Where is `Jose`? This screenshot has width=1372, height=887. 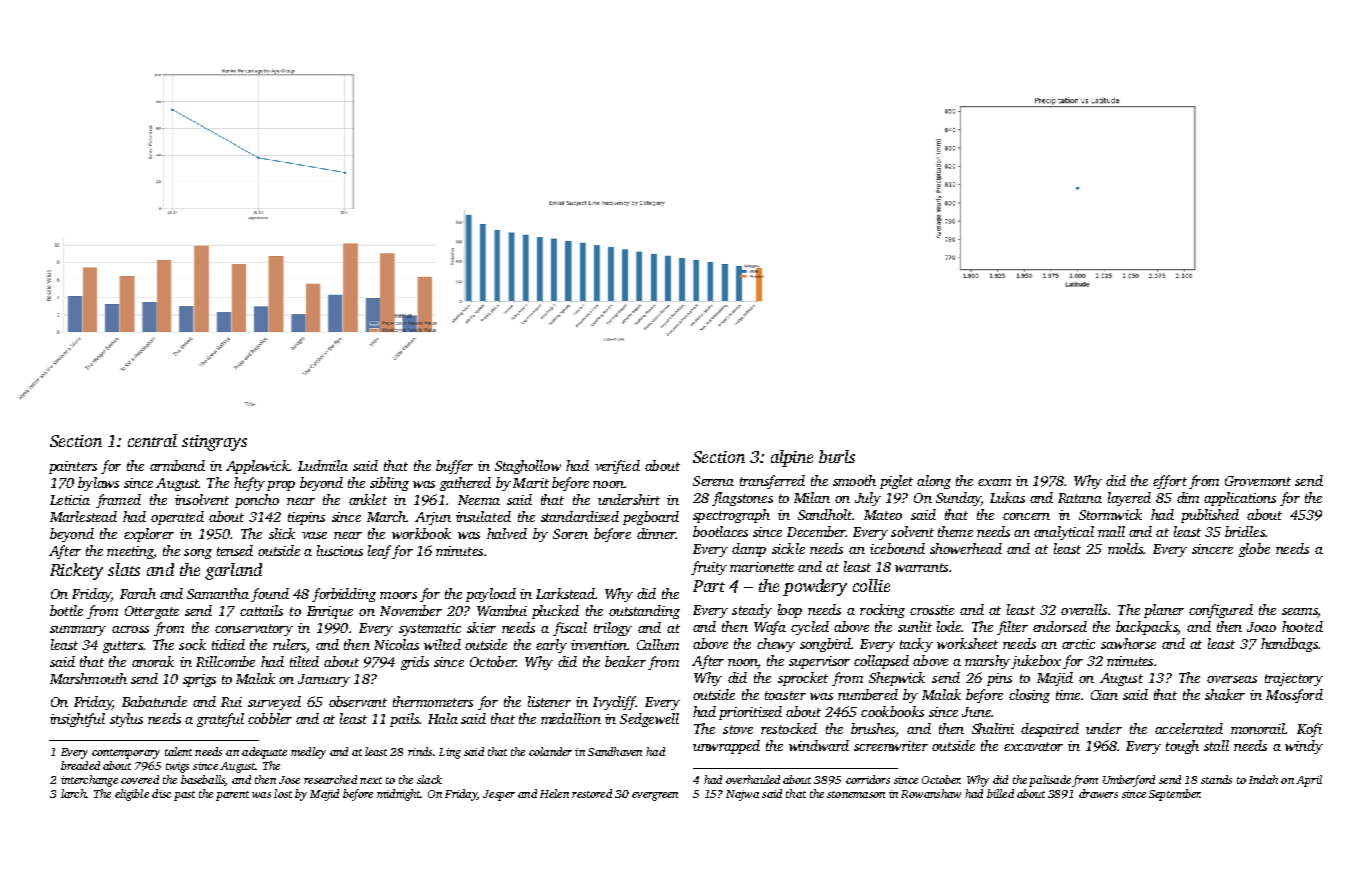 Jose is located at coordinates (289, 780).
